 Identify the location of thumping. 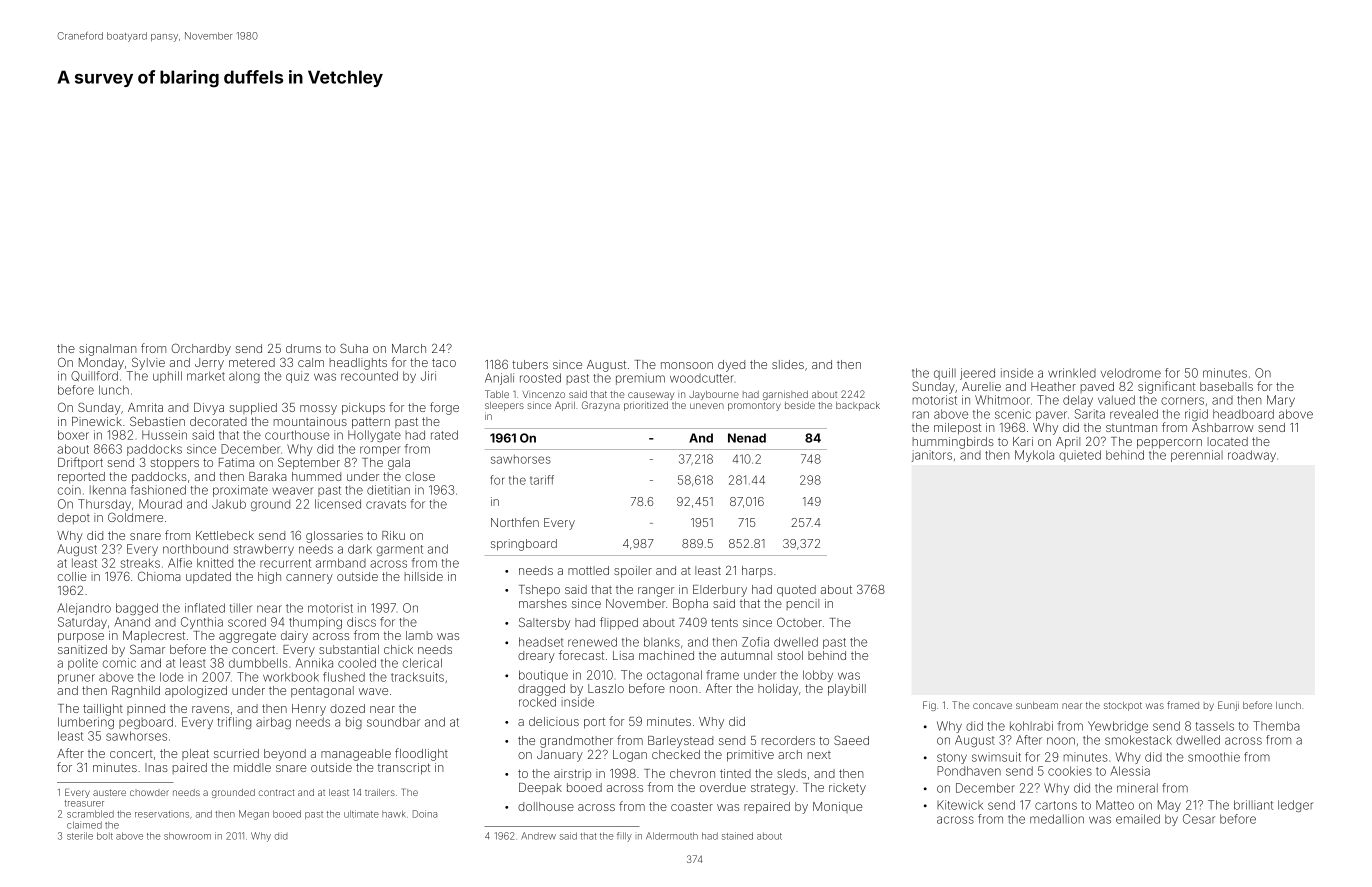
(315, 623).
